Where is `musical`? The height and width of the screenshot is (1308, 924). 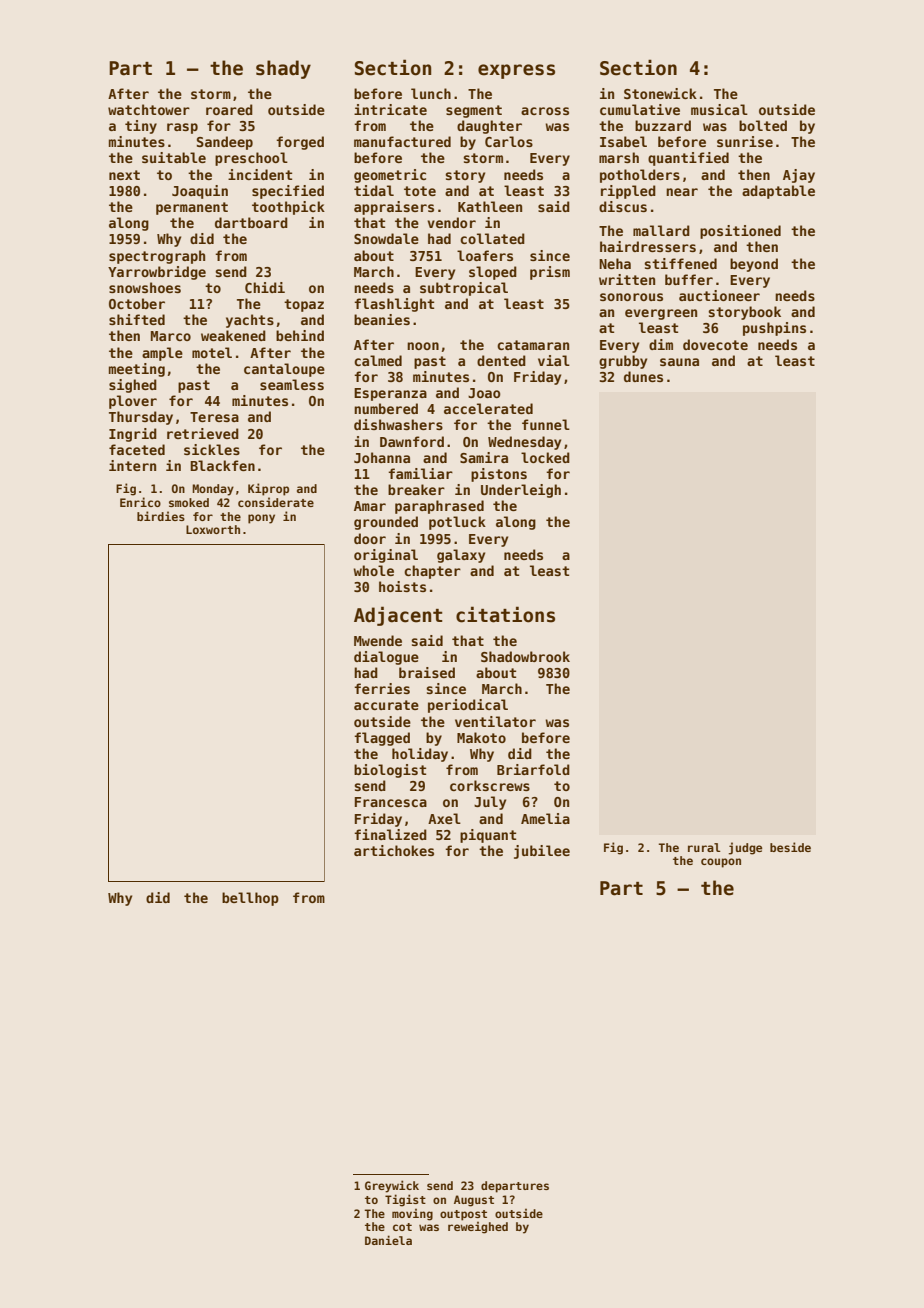
musical is located at coordinates (719, 109).
